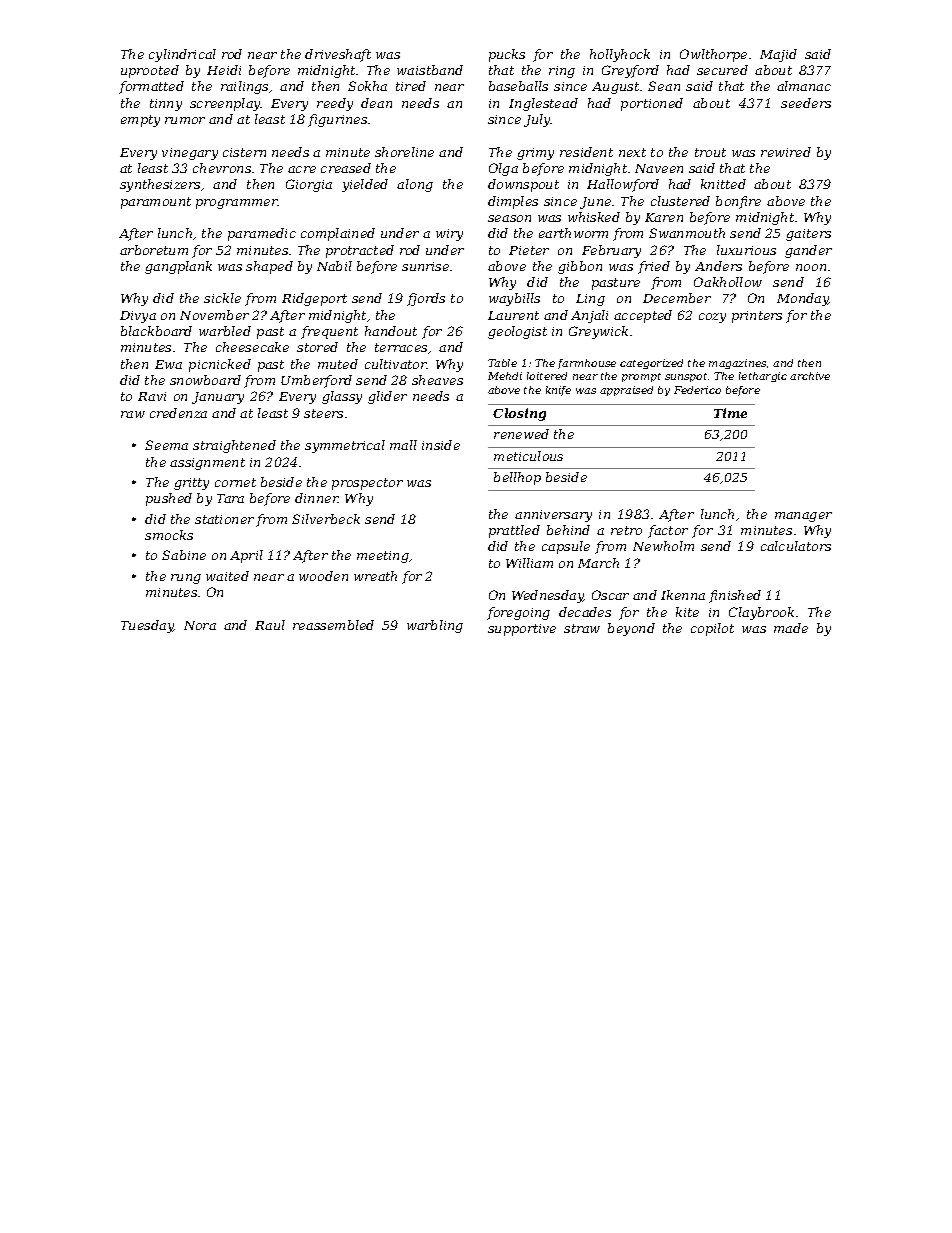  Describe the element at coordinates (225, 104) in the screenshot. I see `screenplay` at that location.
